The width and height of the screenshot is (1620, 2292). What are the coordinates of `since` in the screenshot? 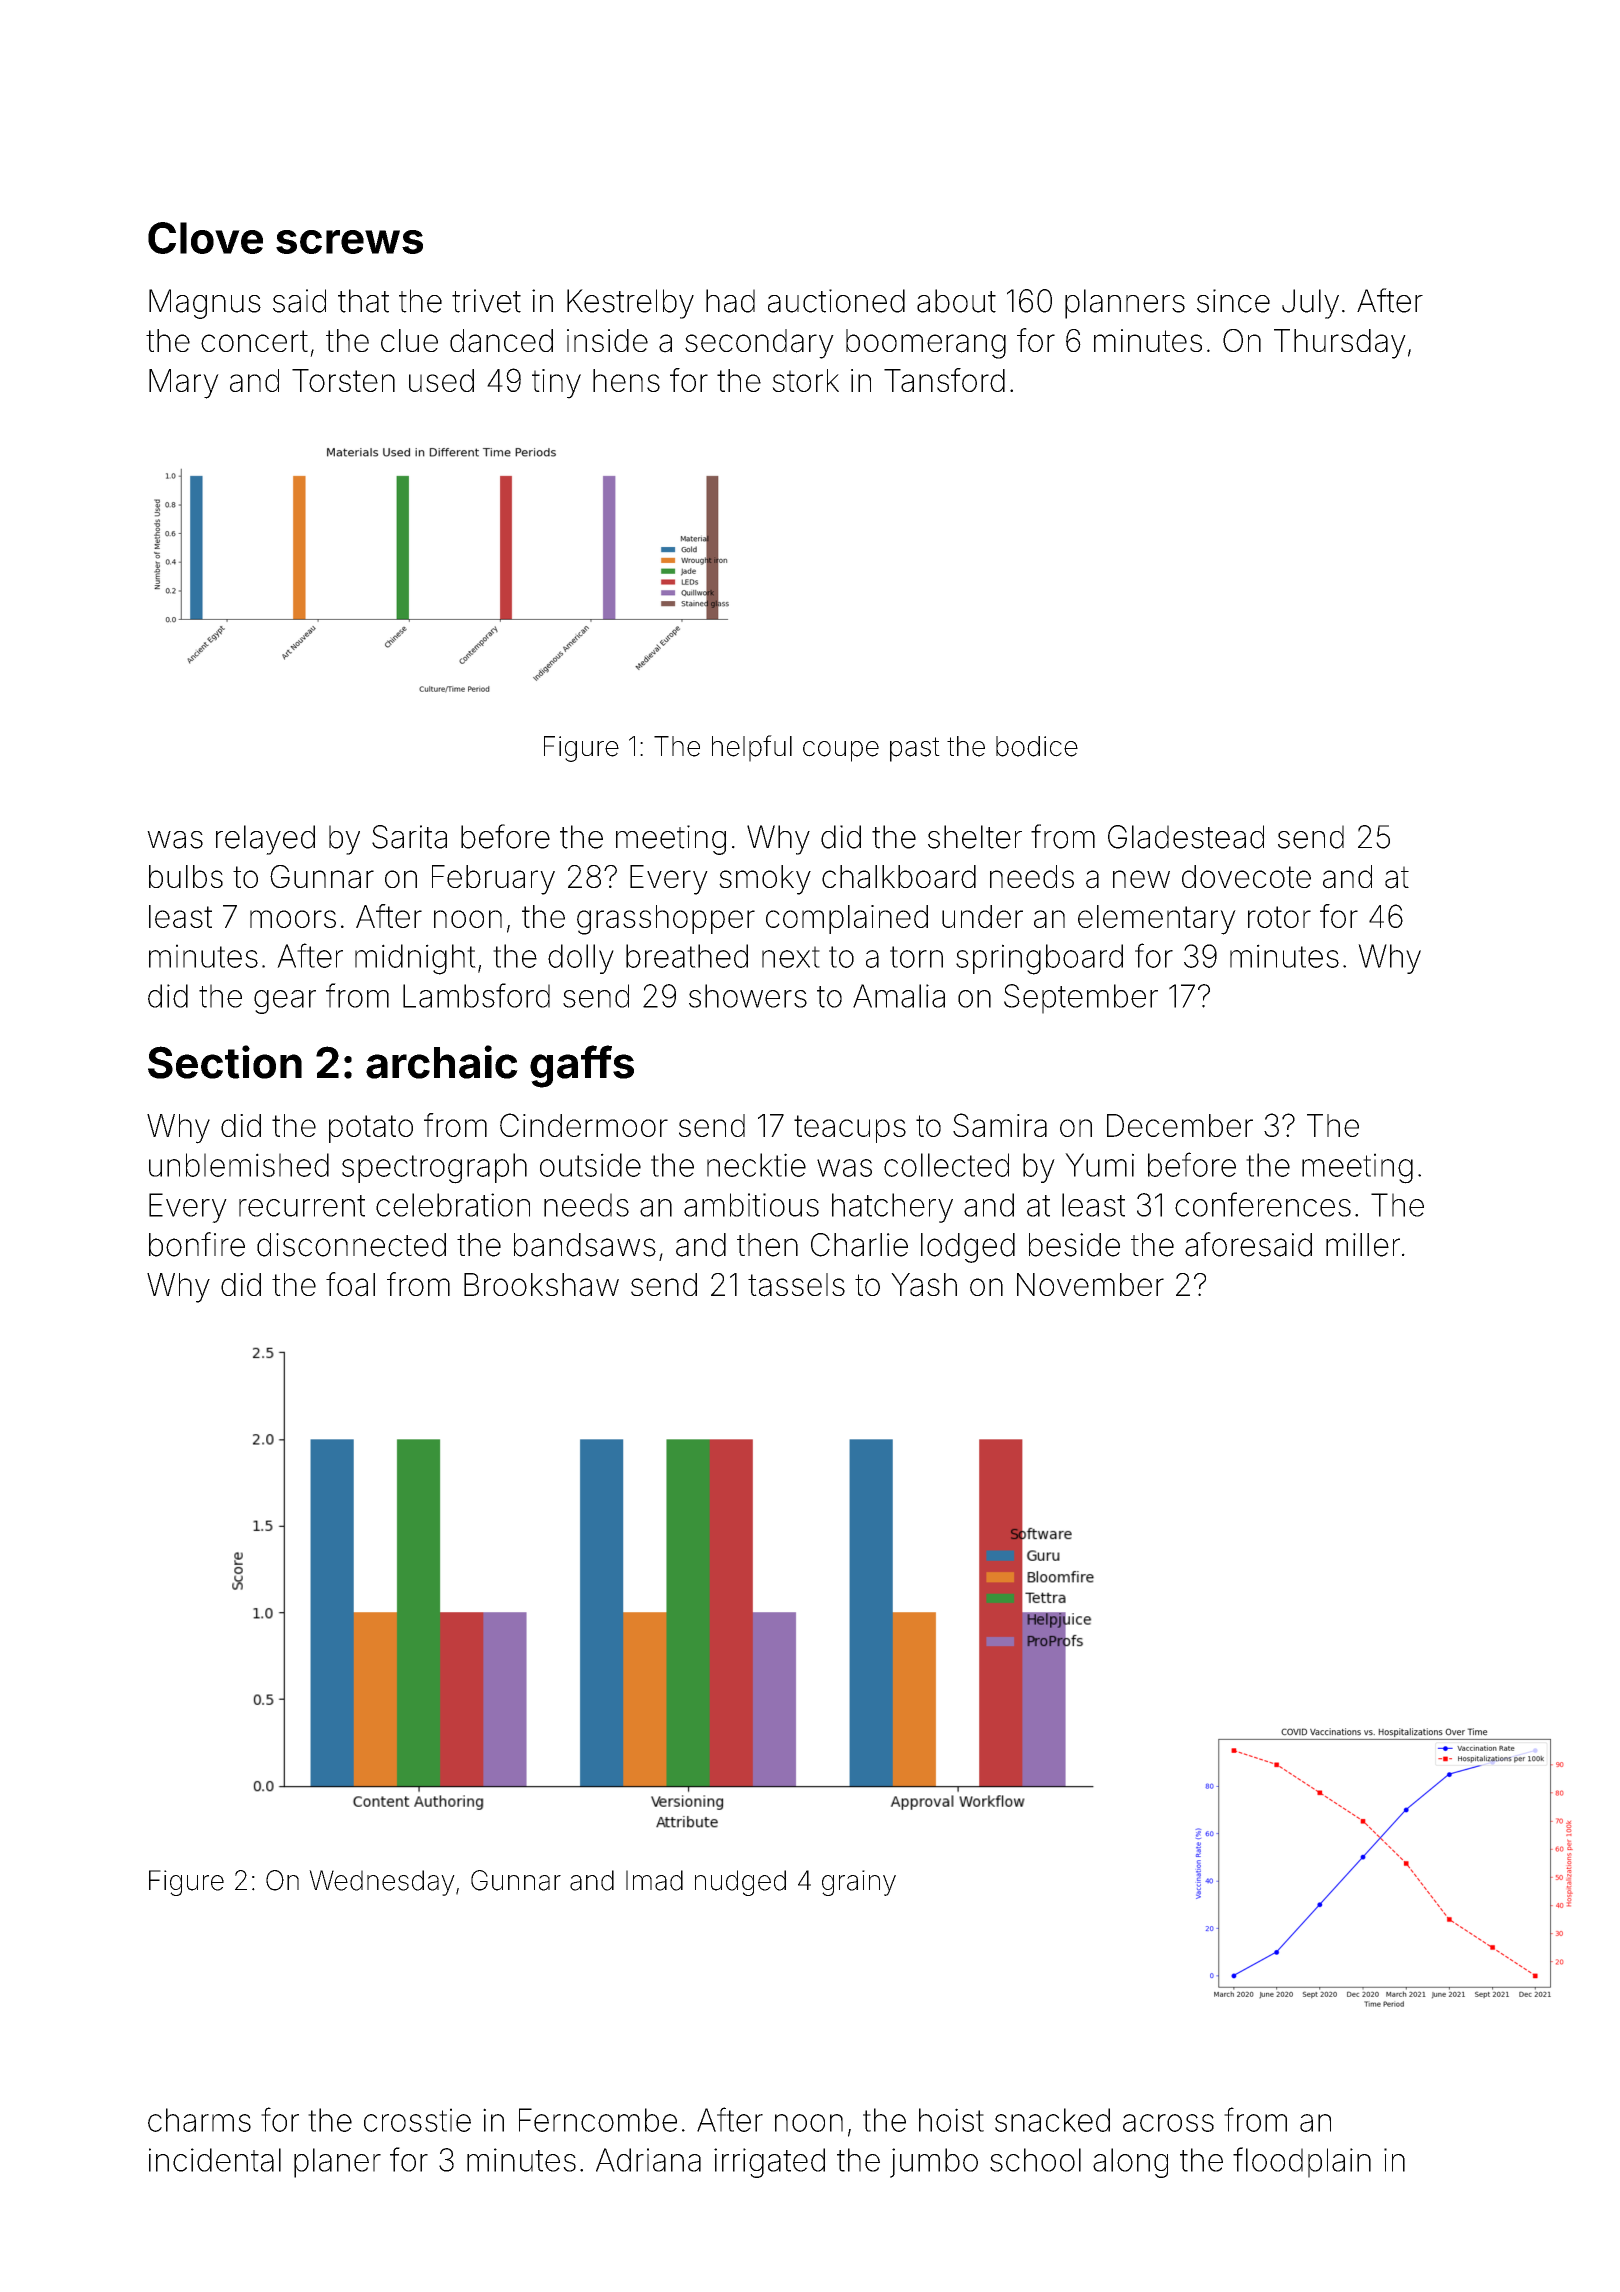 It's located at (1233, 301).
